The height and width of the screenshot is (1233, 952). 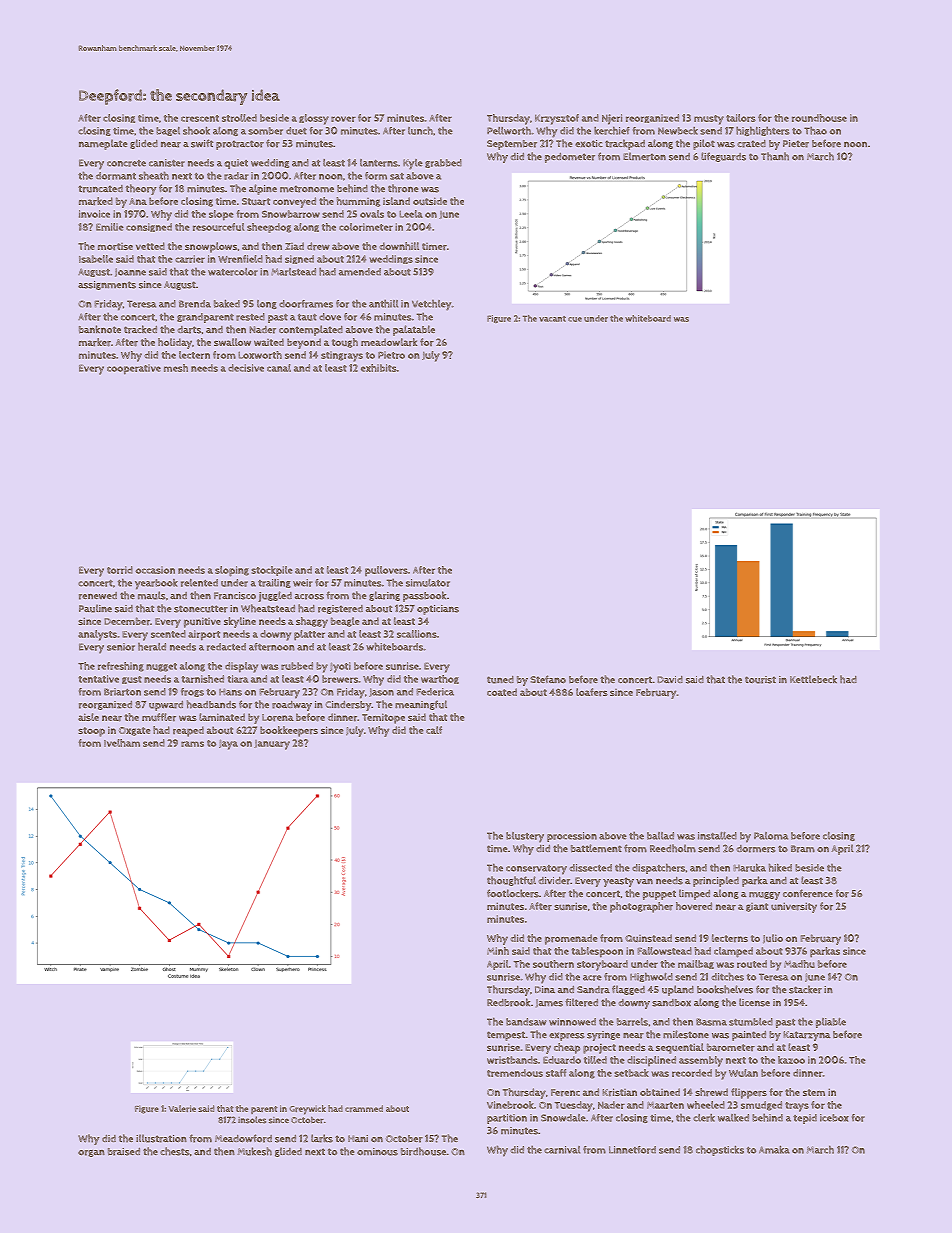 What do you see at coordinates (796, 144) in the screenshot?
I see `Pieter` at bounding box center [796, 144].
